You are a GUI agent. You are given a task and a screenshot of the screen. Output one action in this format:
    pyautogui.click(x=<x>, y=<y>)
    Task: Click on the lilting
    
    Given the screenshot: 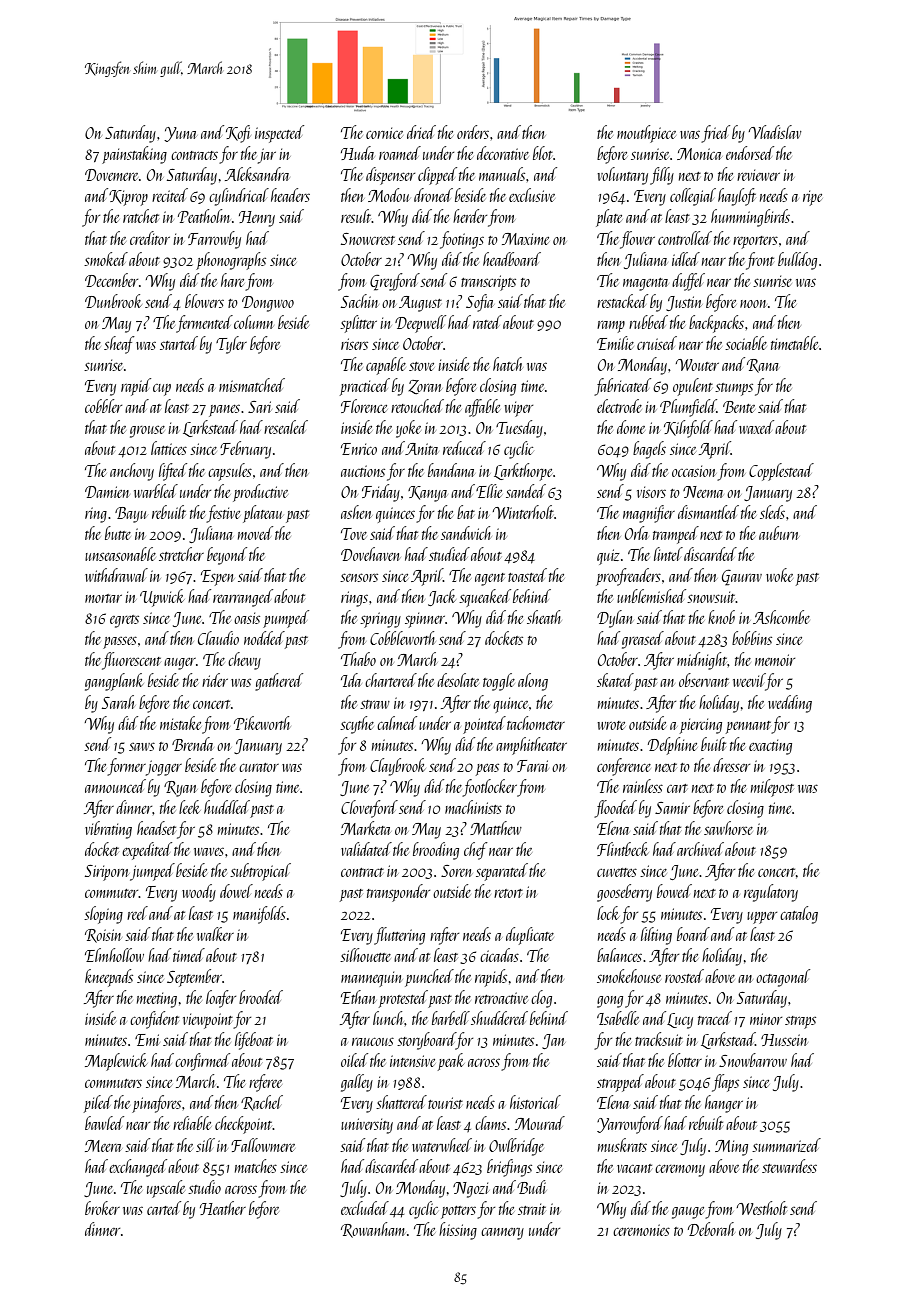 What is the action you would take?
    pyautogui.click(x=656, y=936)
